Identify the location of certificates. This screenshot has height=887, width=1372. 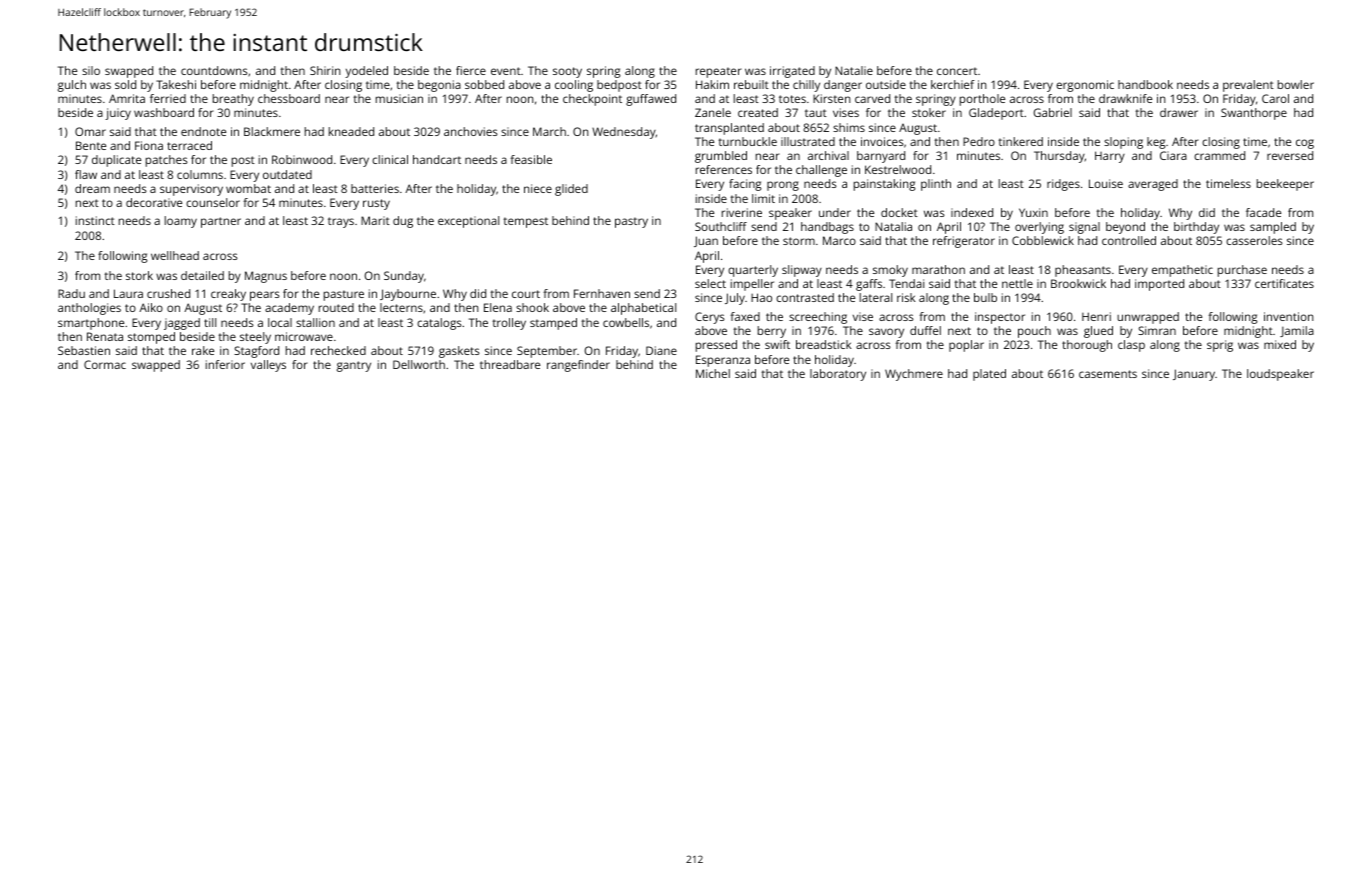
(1284, 283).
